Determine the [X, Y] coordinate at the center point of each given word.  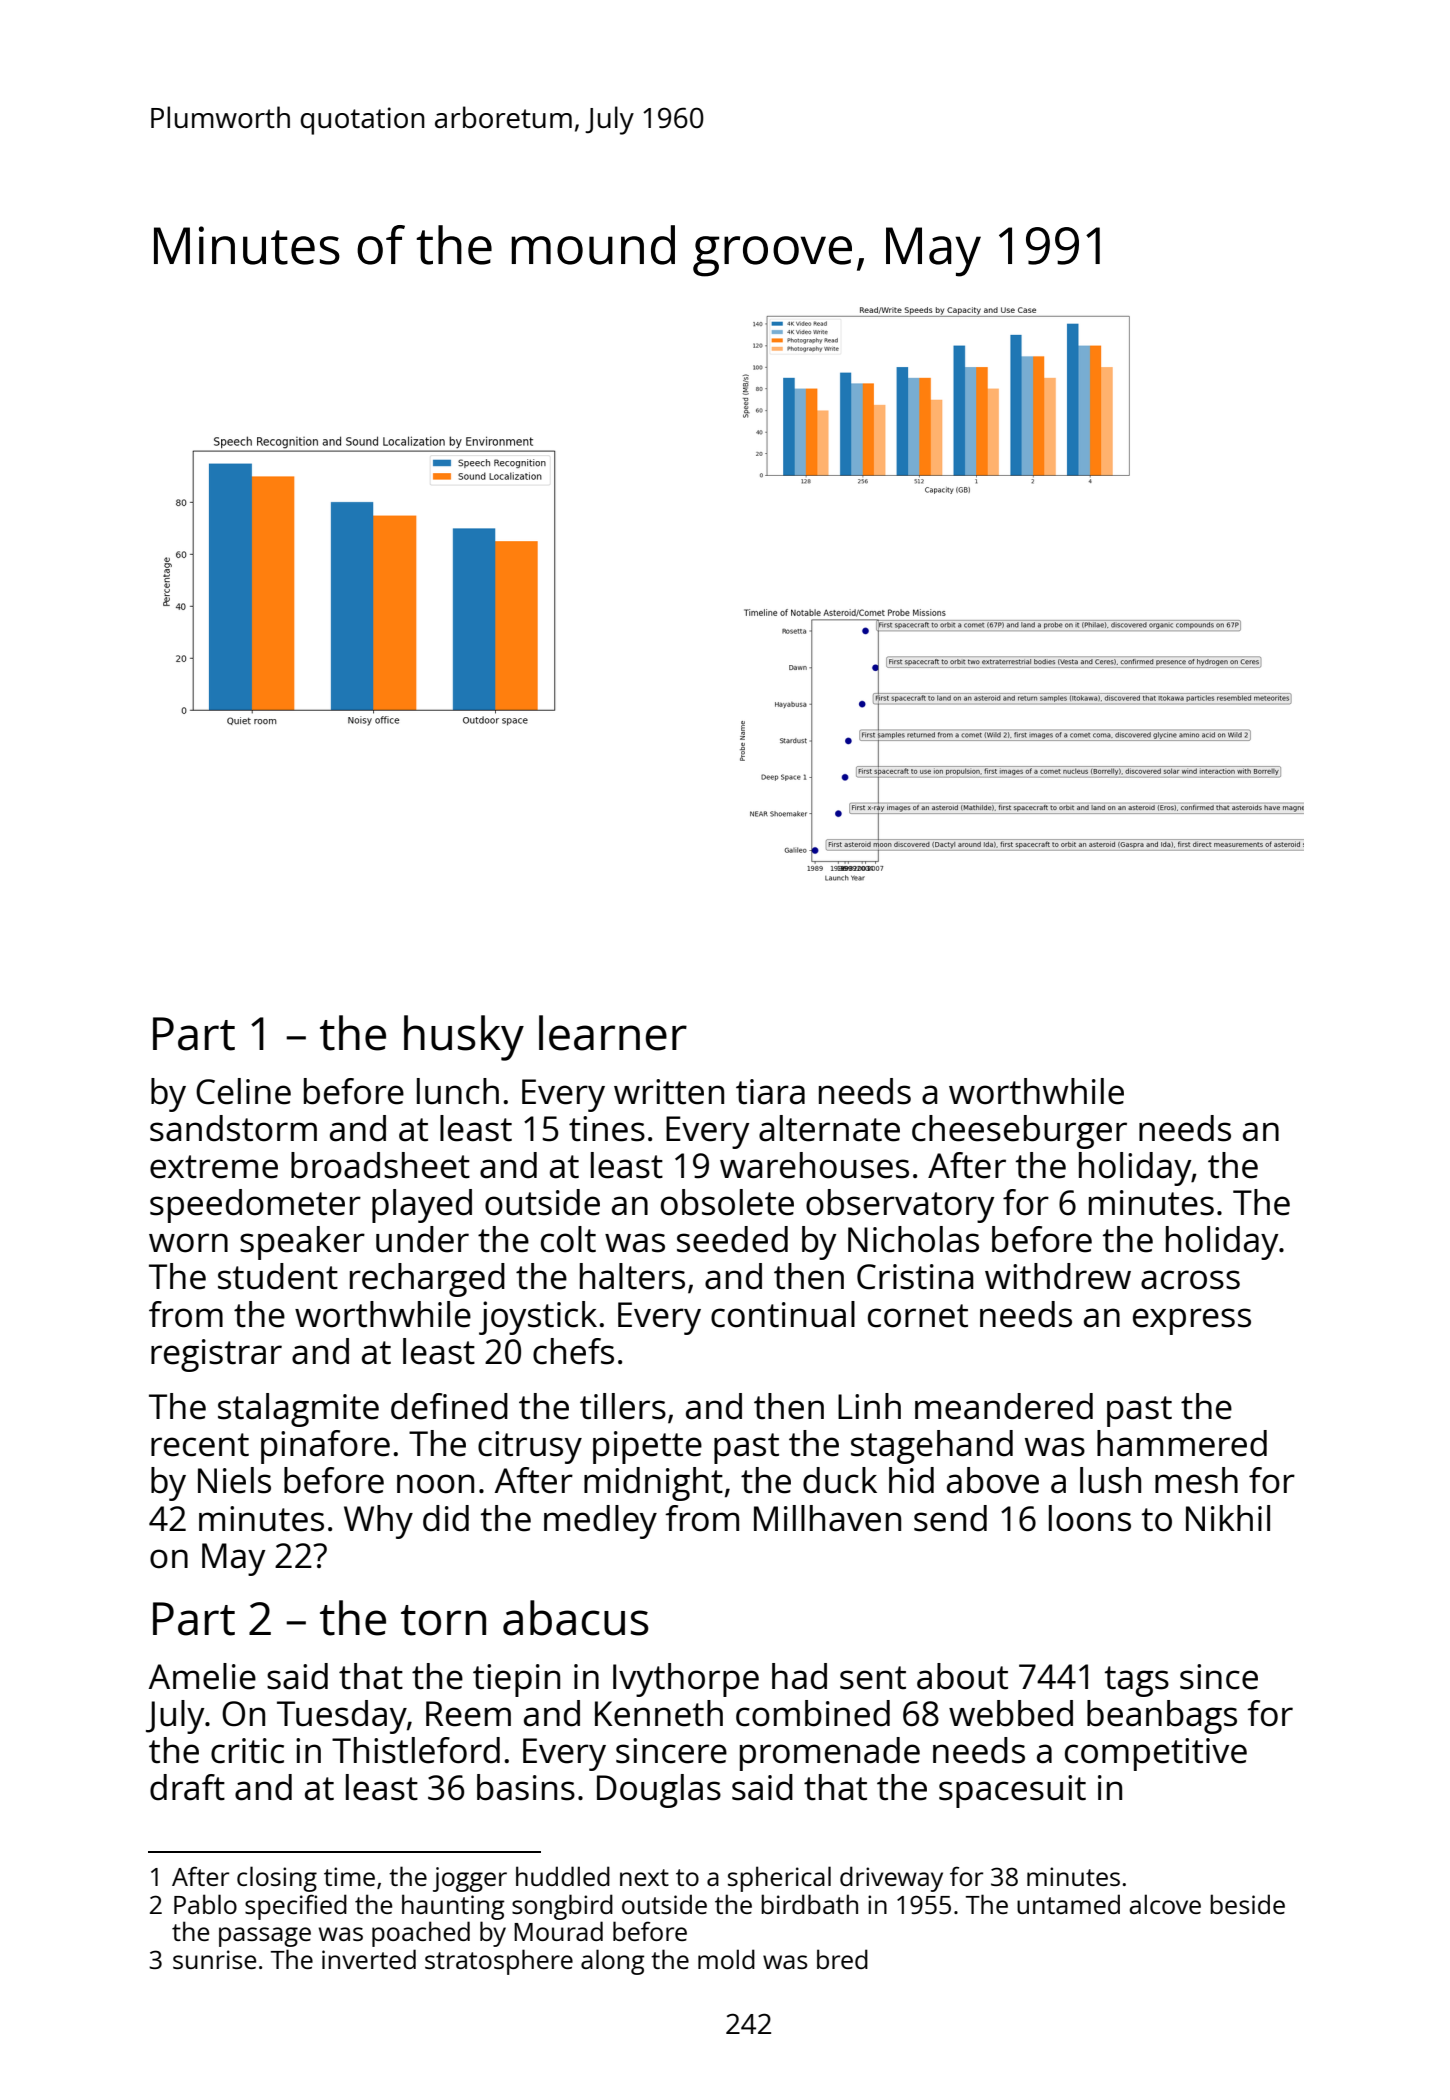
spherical [779, 1879]
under [422, 1239]
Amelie [202, 1676]
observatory [900, 1206]
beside [1247, 1904]
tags [1137, 1681]
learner [613, 1033]
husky [464, 1038]
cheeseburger [1019, 1132]
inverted [369, 1959]
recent [200, 1445]
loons [1090, 1518]
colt [568, 1239]
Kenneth [659, 1713]
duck [840, 1480]
